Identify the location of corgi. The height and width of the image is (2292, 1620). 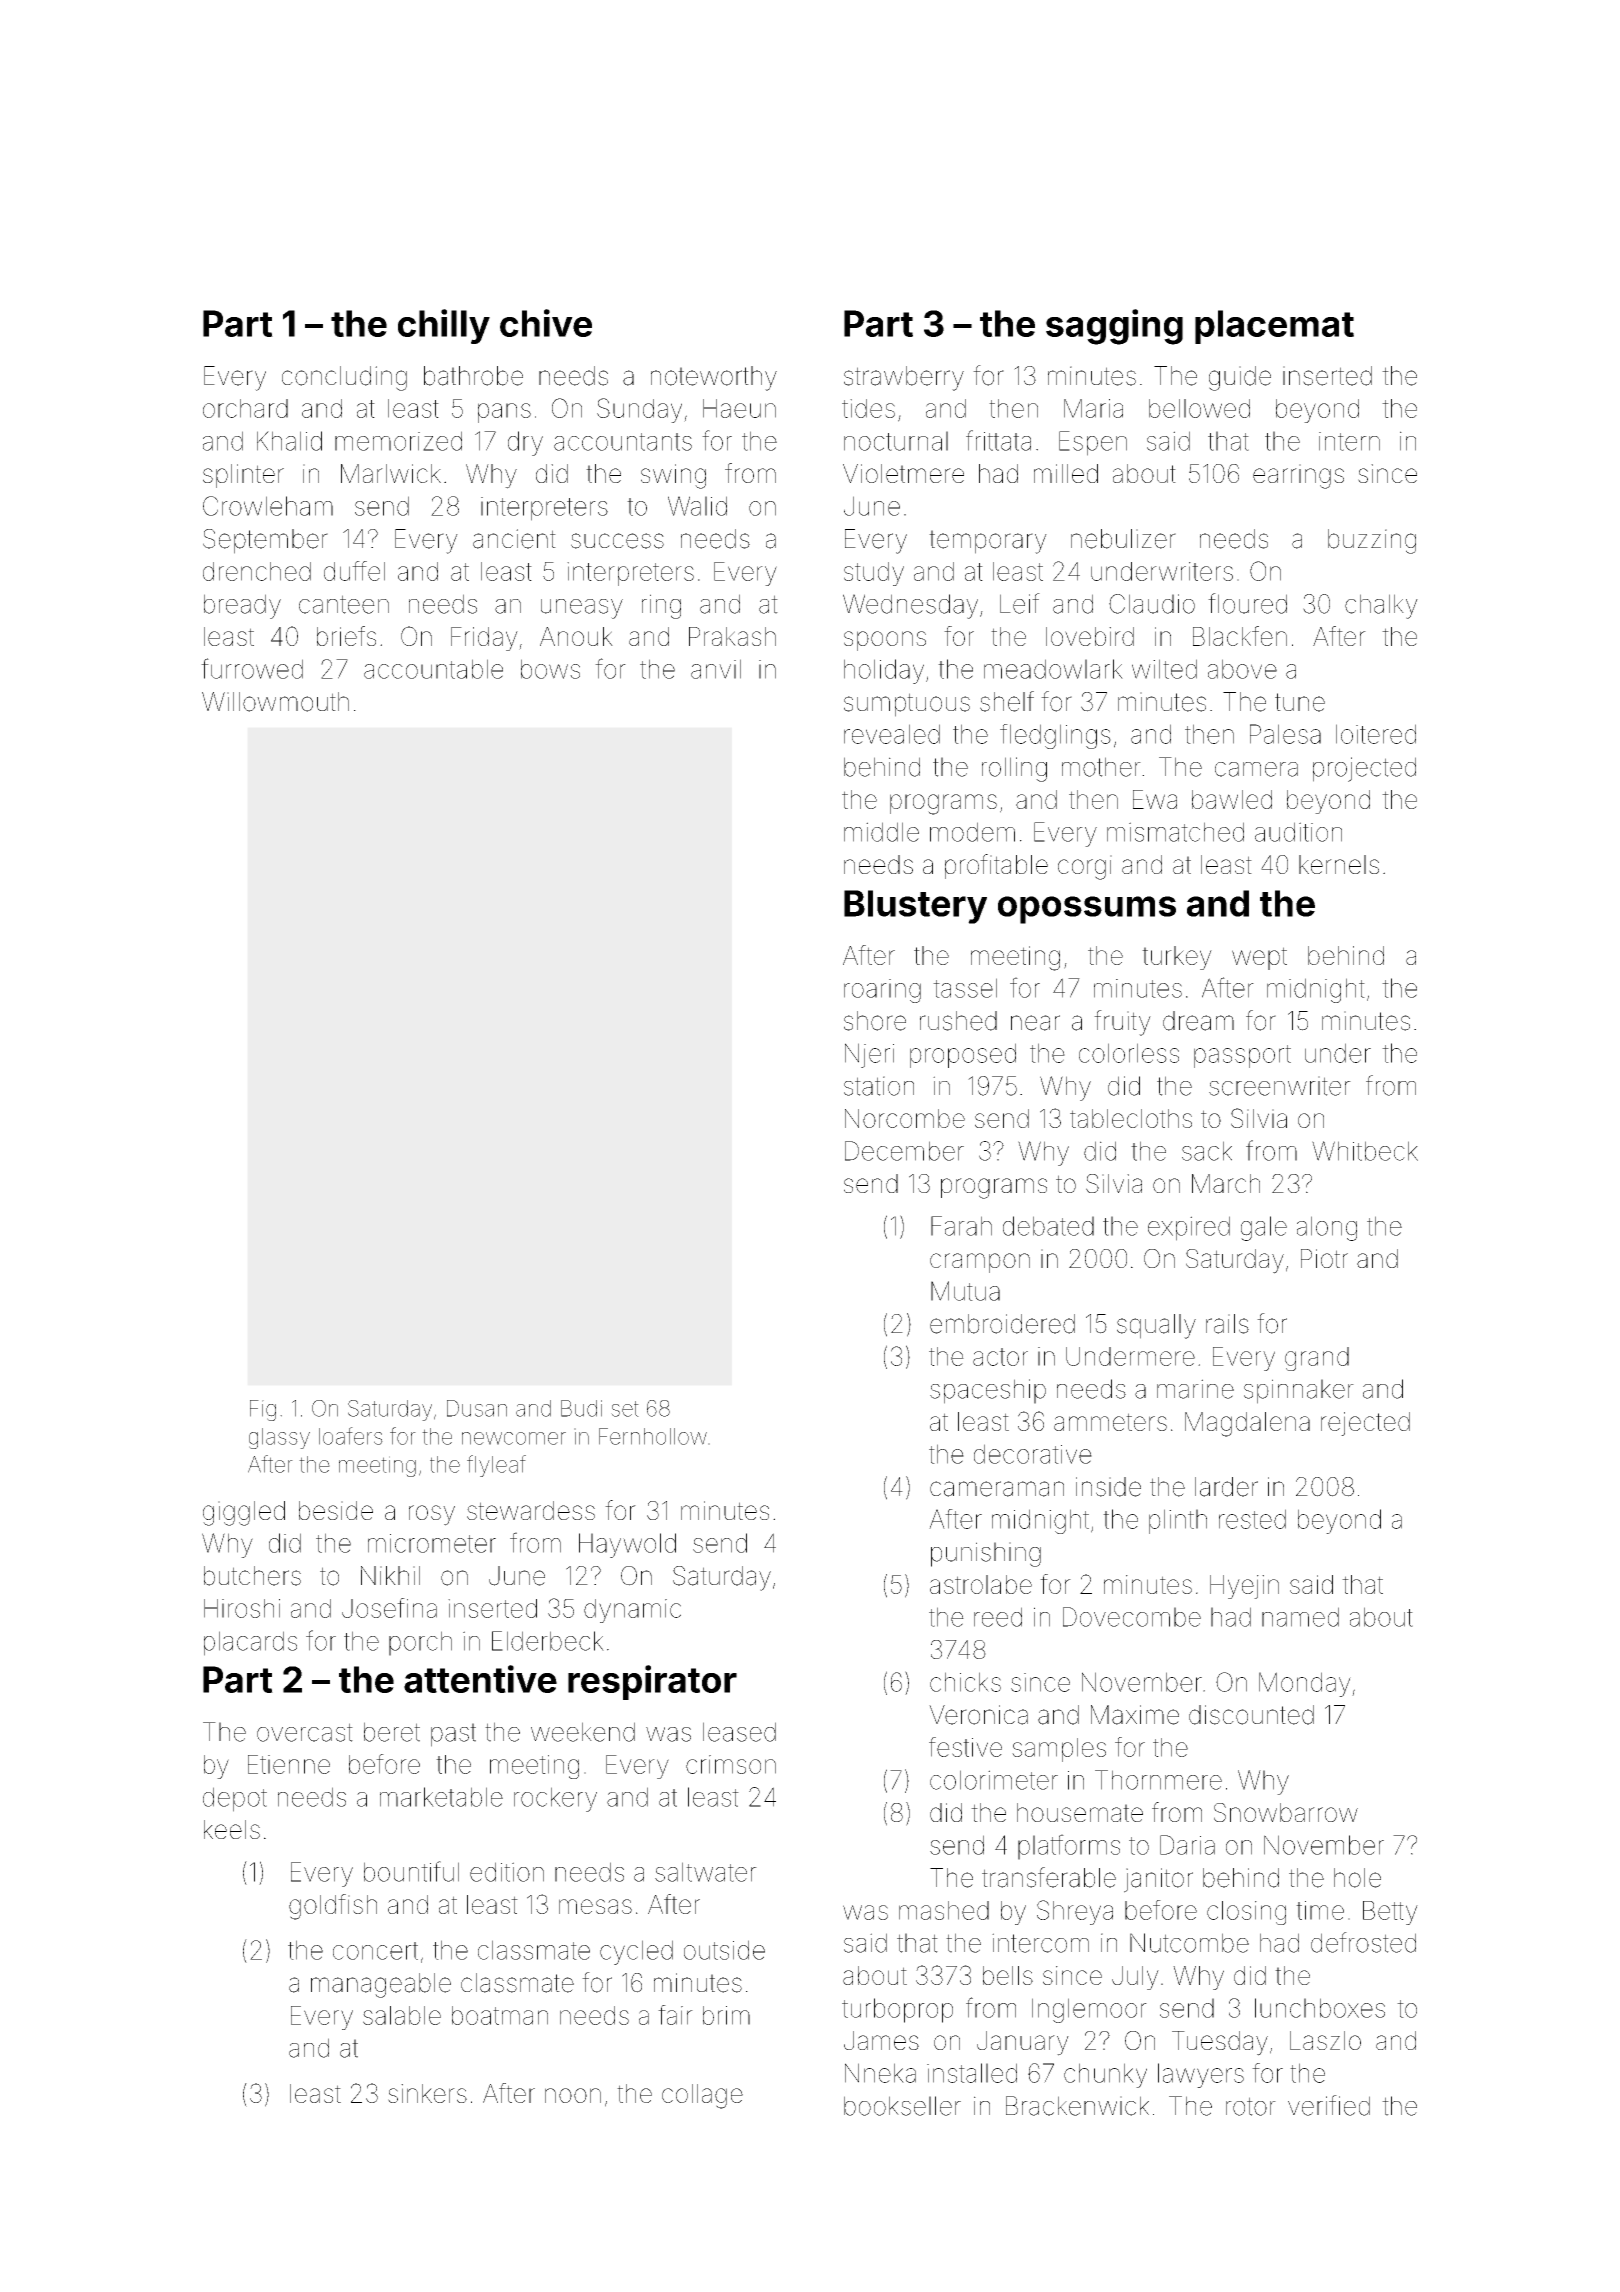
(1085, 867).
